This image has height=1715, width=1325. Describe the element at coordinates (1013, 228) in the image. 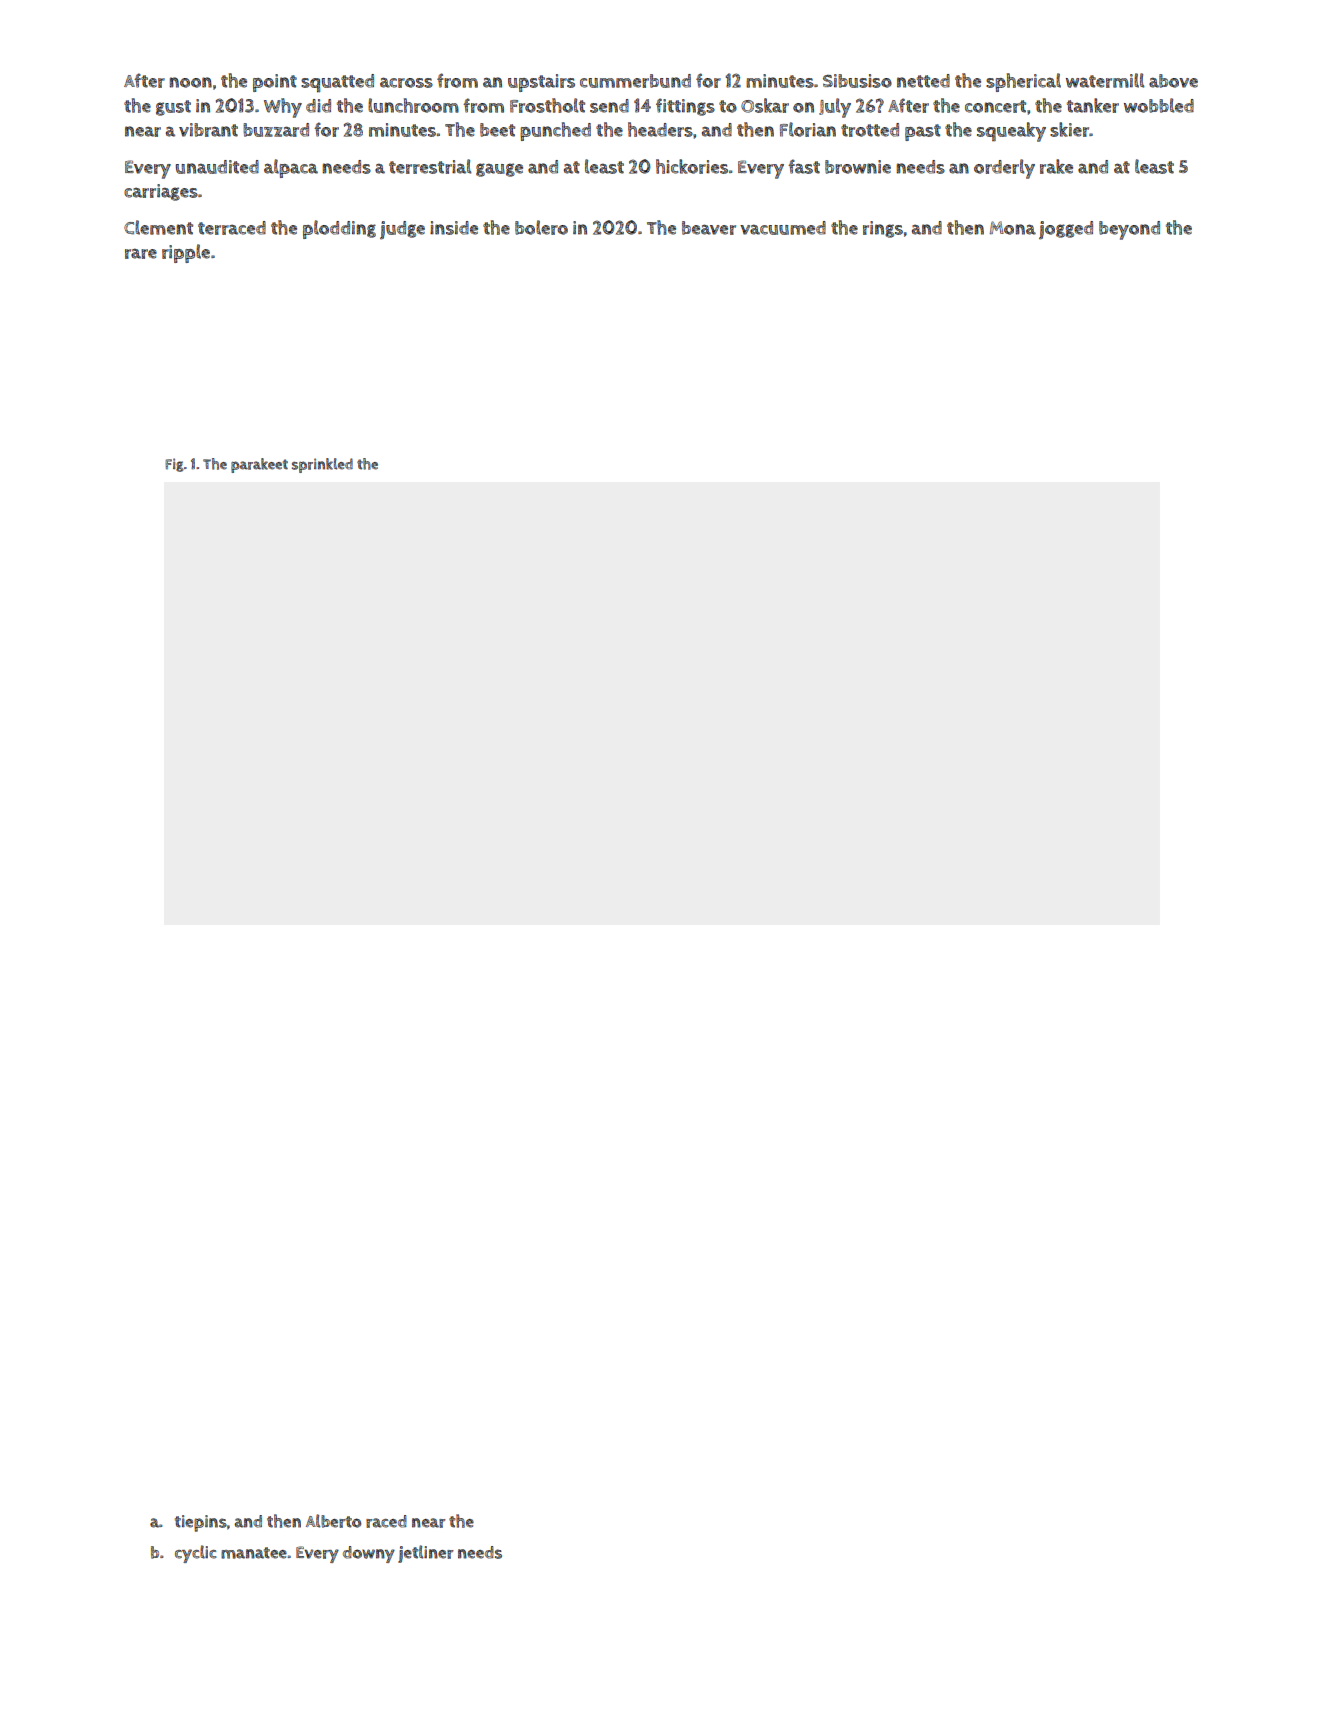

I see `Mona` at that location.
